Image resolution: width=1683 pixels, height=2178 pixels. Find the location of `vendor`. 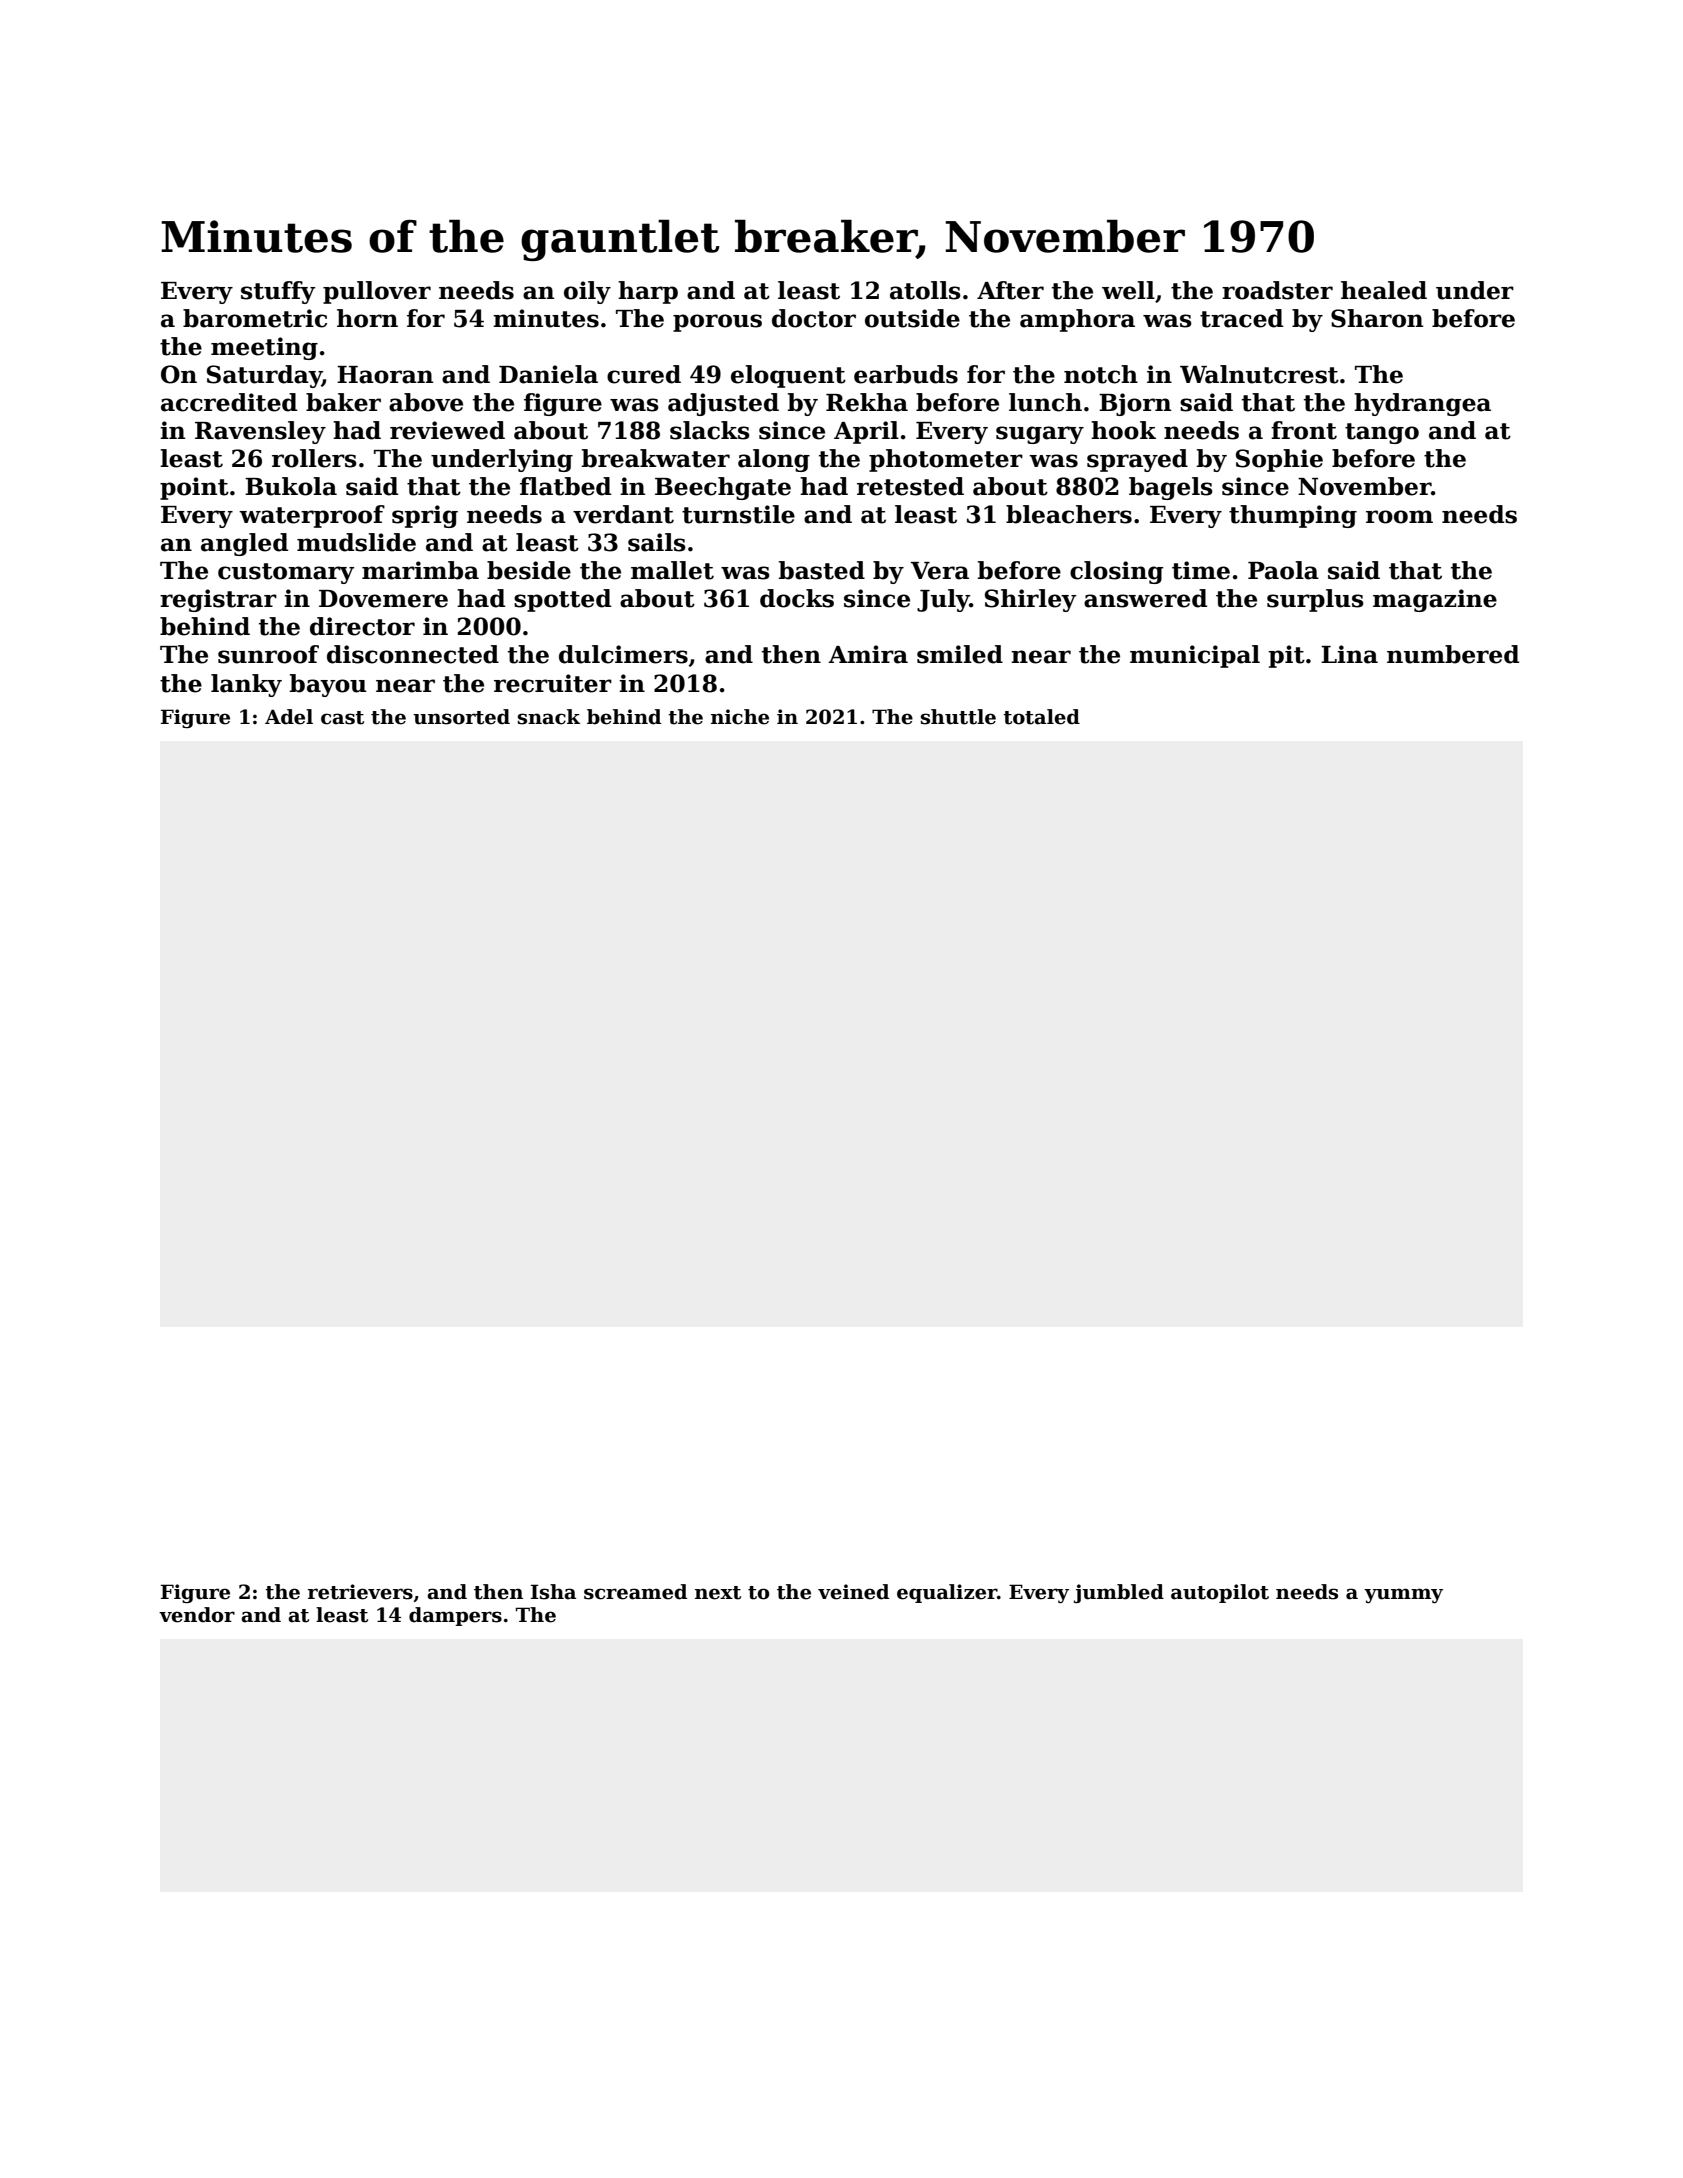

vendor is located at coordinates (197, 1615).
